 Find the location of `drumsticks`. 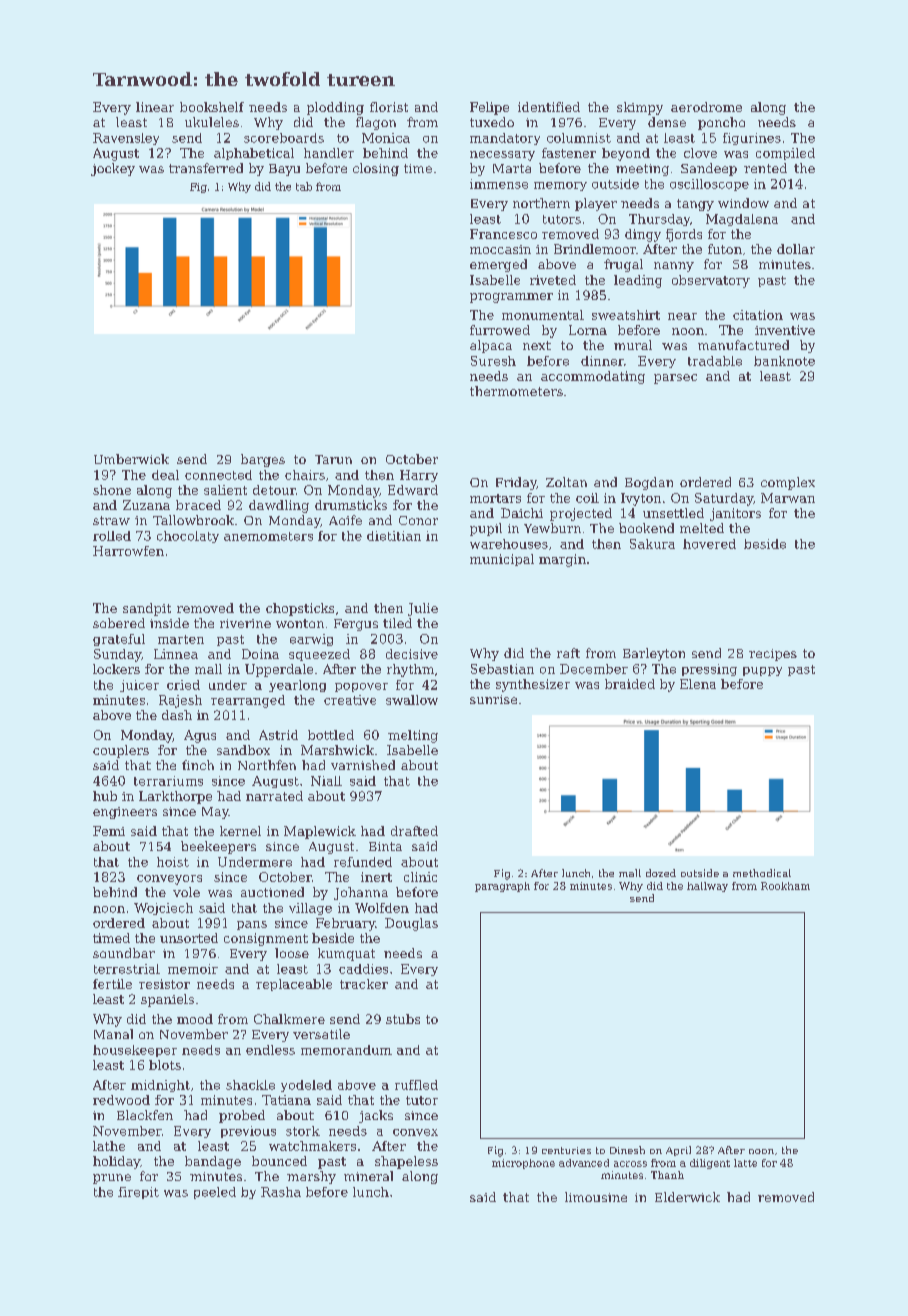

drumsticks is located at coordinates (351, 505).
